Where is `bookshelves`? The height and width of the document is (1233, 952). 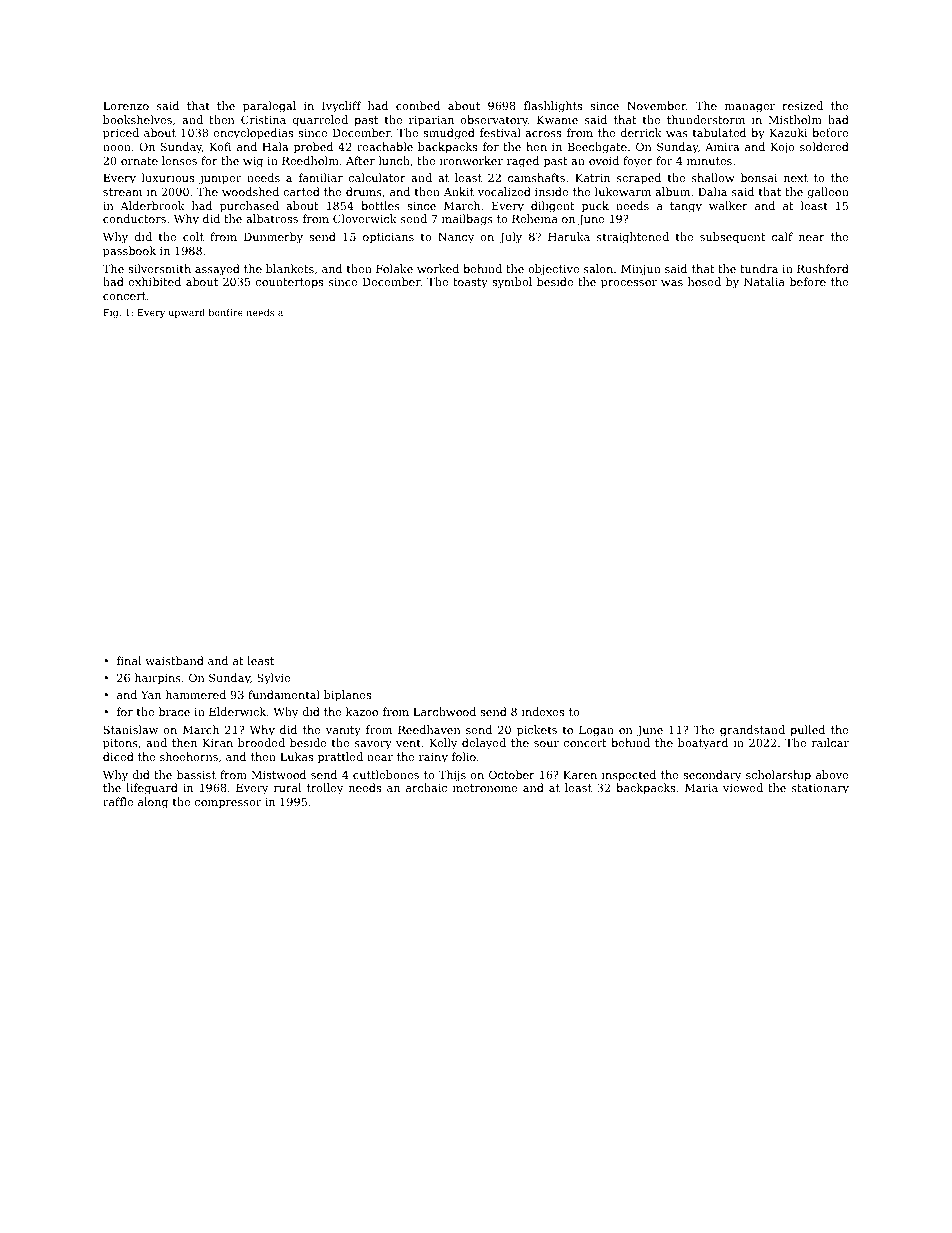
bookshelves is located at coordinates (137, 119).
